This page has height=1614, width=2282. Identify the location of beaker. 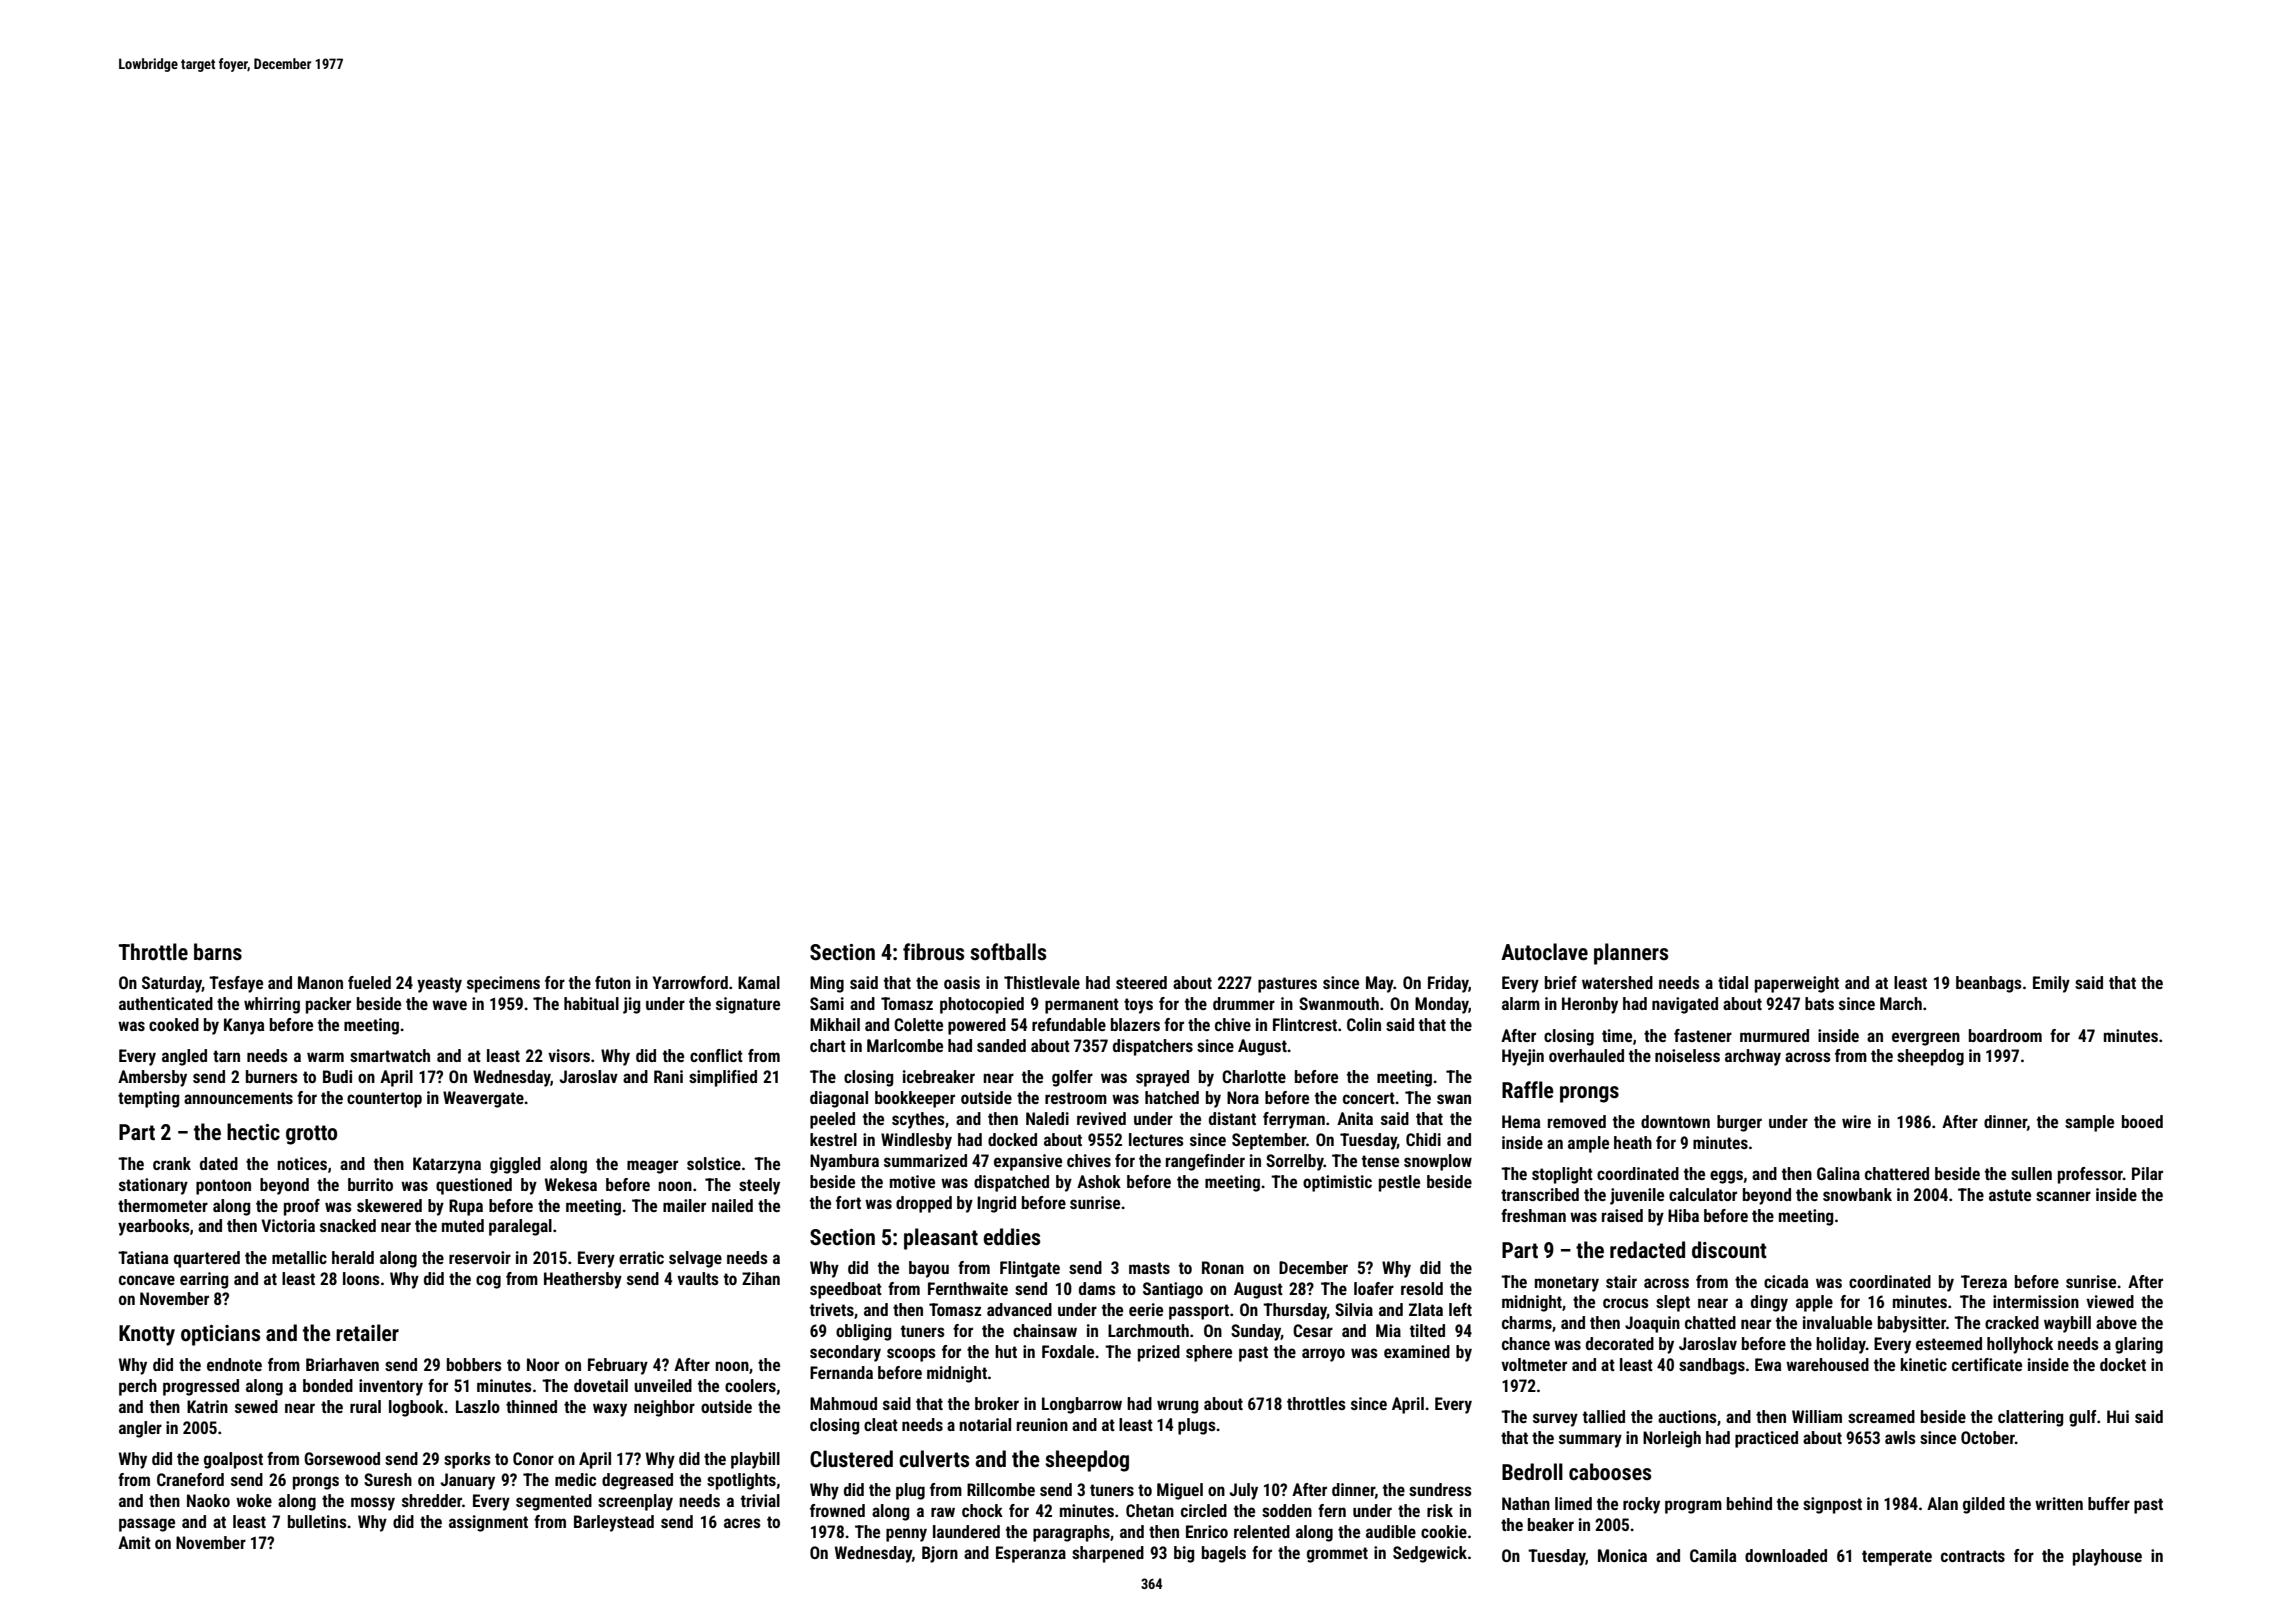
(1551, 1524).
